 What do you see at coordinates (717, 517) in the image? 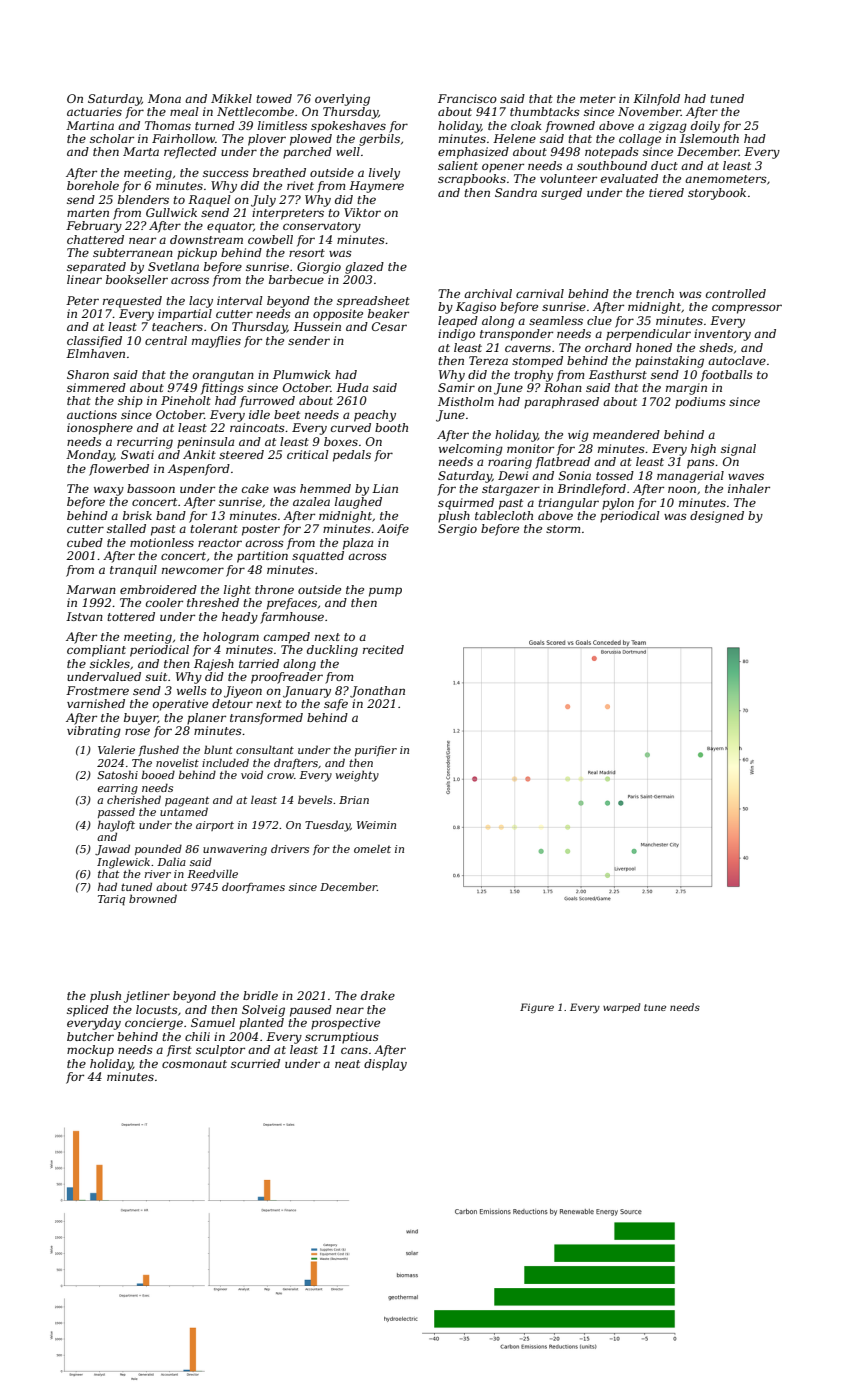
I see `designed` at bounding box center [717, 517].
